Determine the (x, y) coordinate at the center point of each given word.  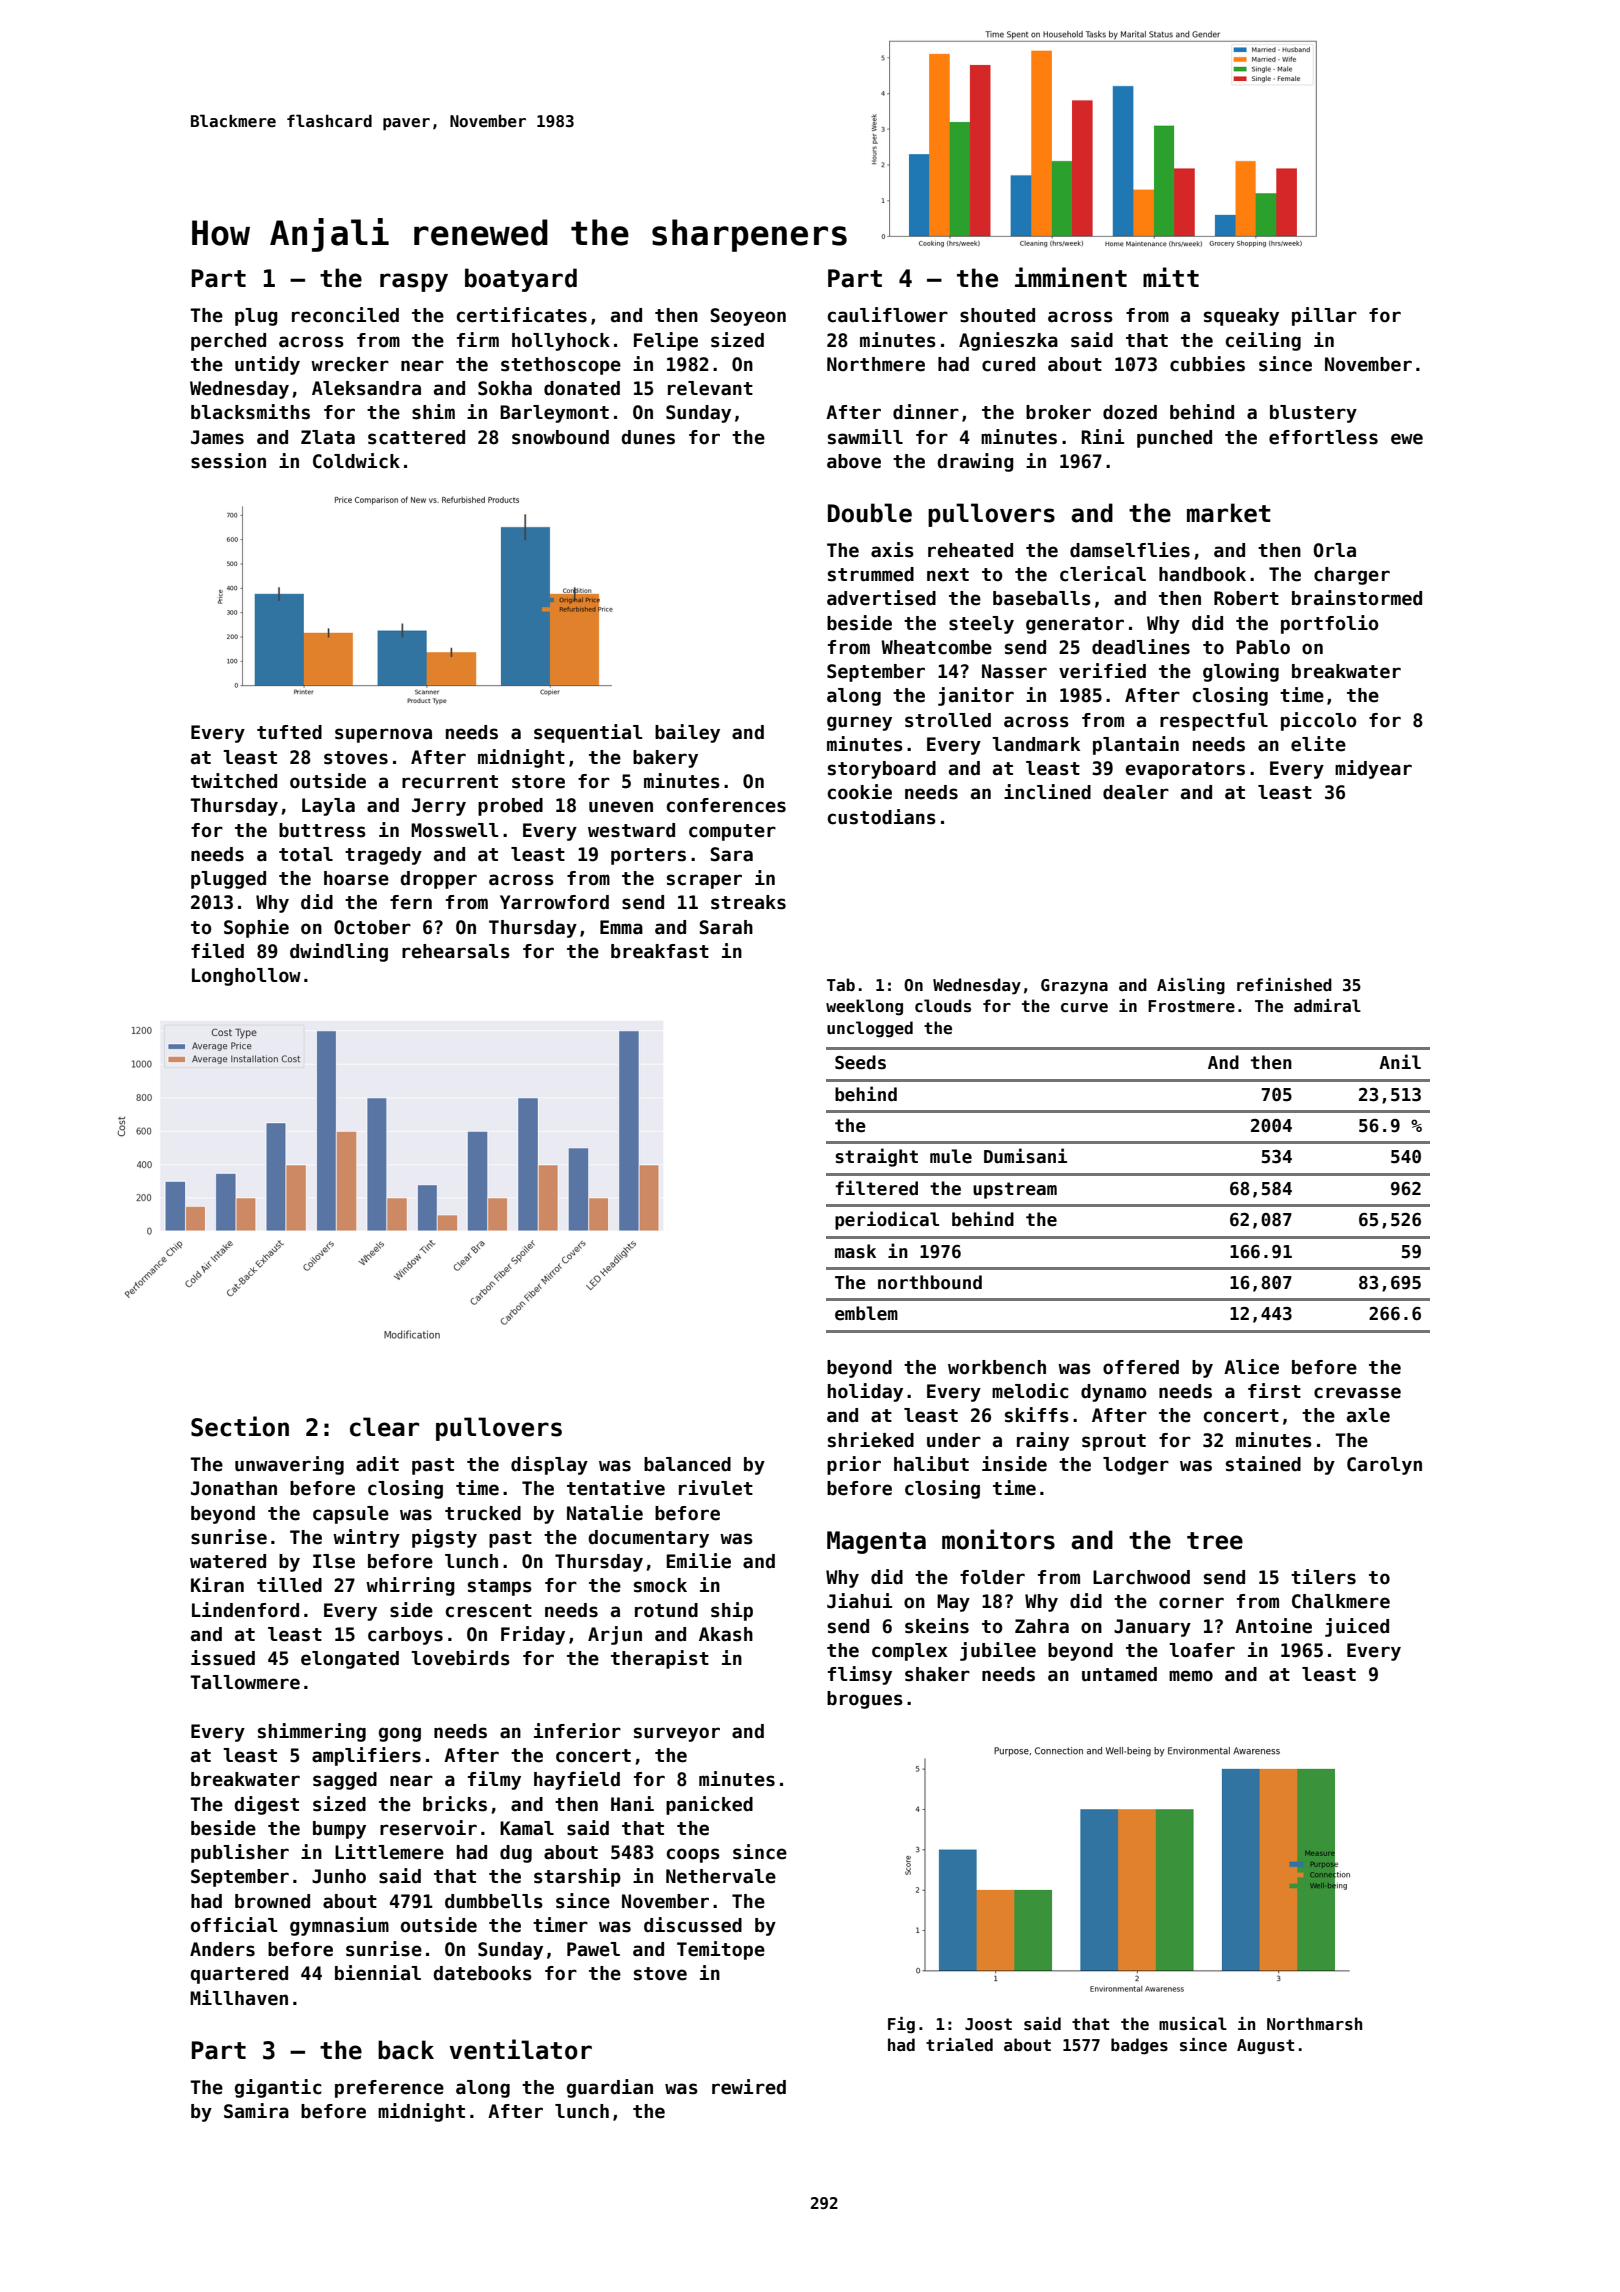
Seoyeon (748, 317)
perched (228, 342)
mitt (1171, 277)
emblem (866, 1313)
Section (240, 1426)
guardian (610, 2088)
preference (389, 2089)
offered (1141, 1367)
